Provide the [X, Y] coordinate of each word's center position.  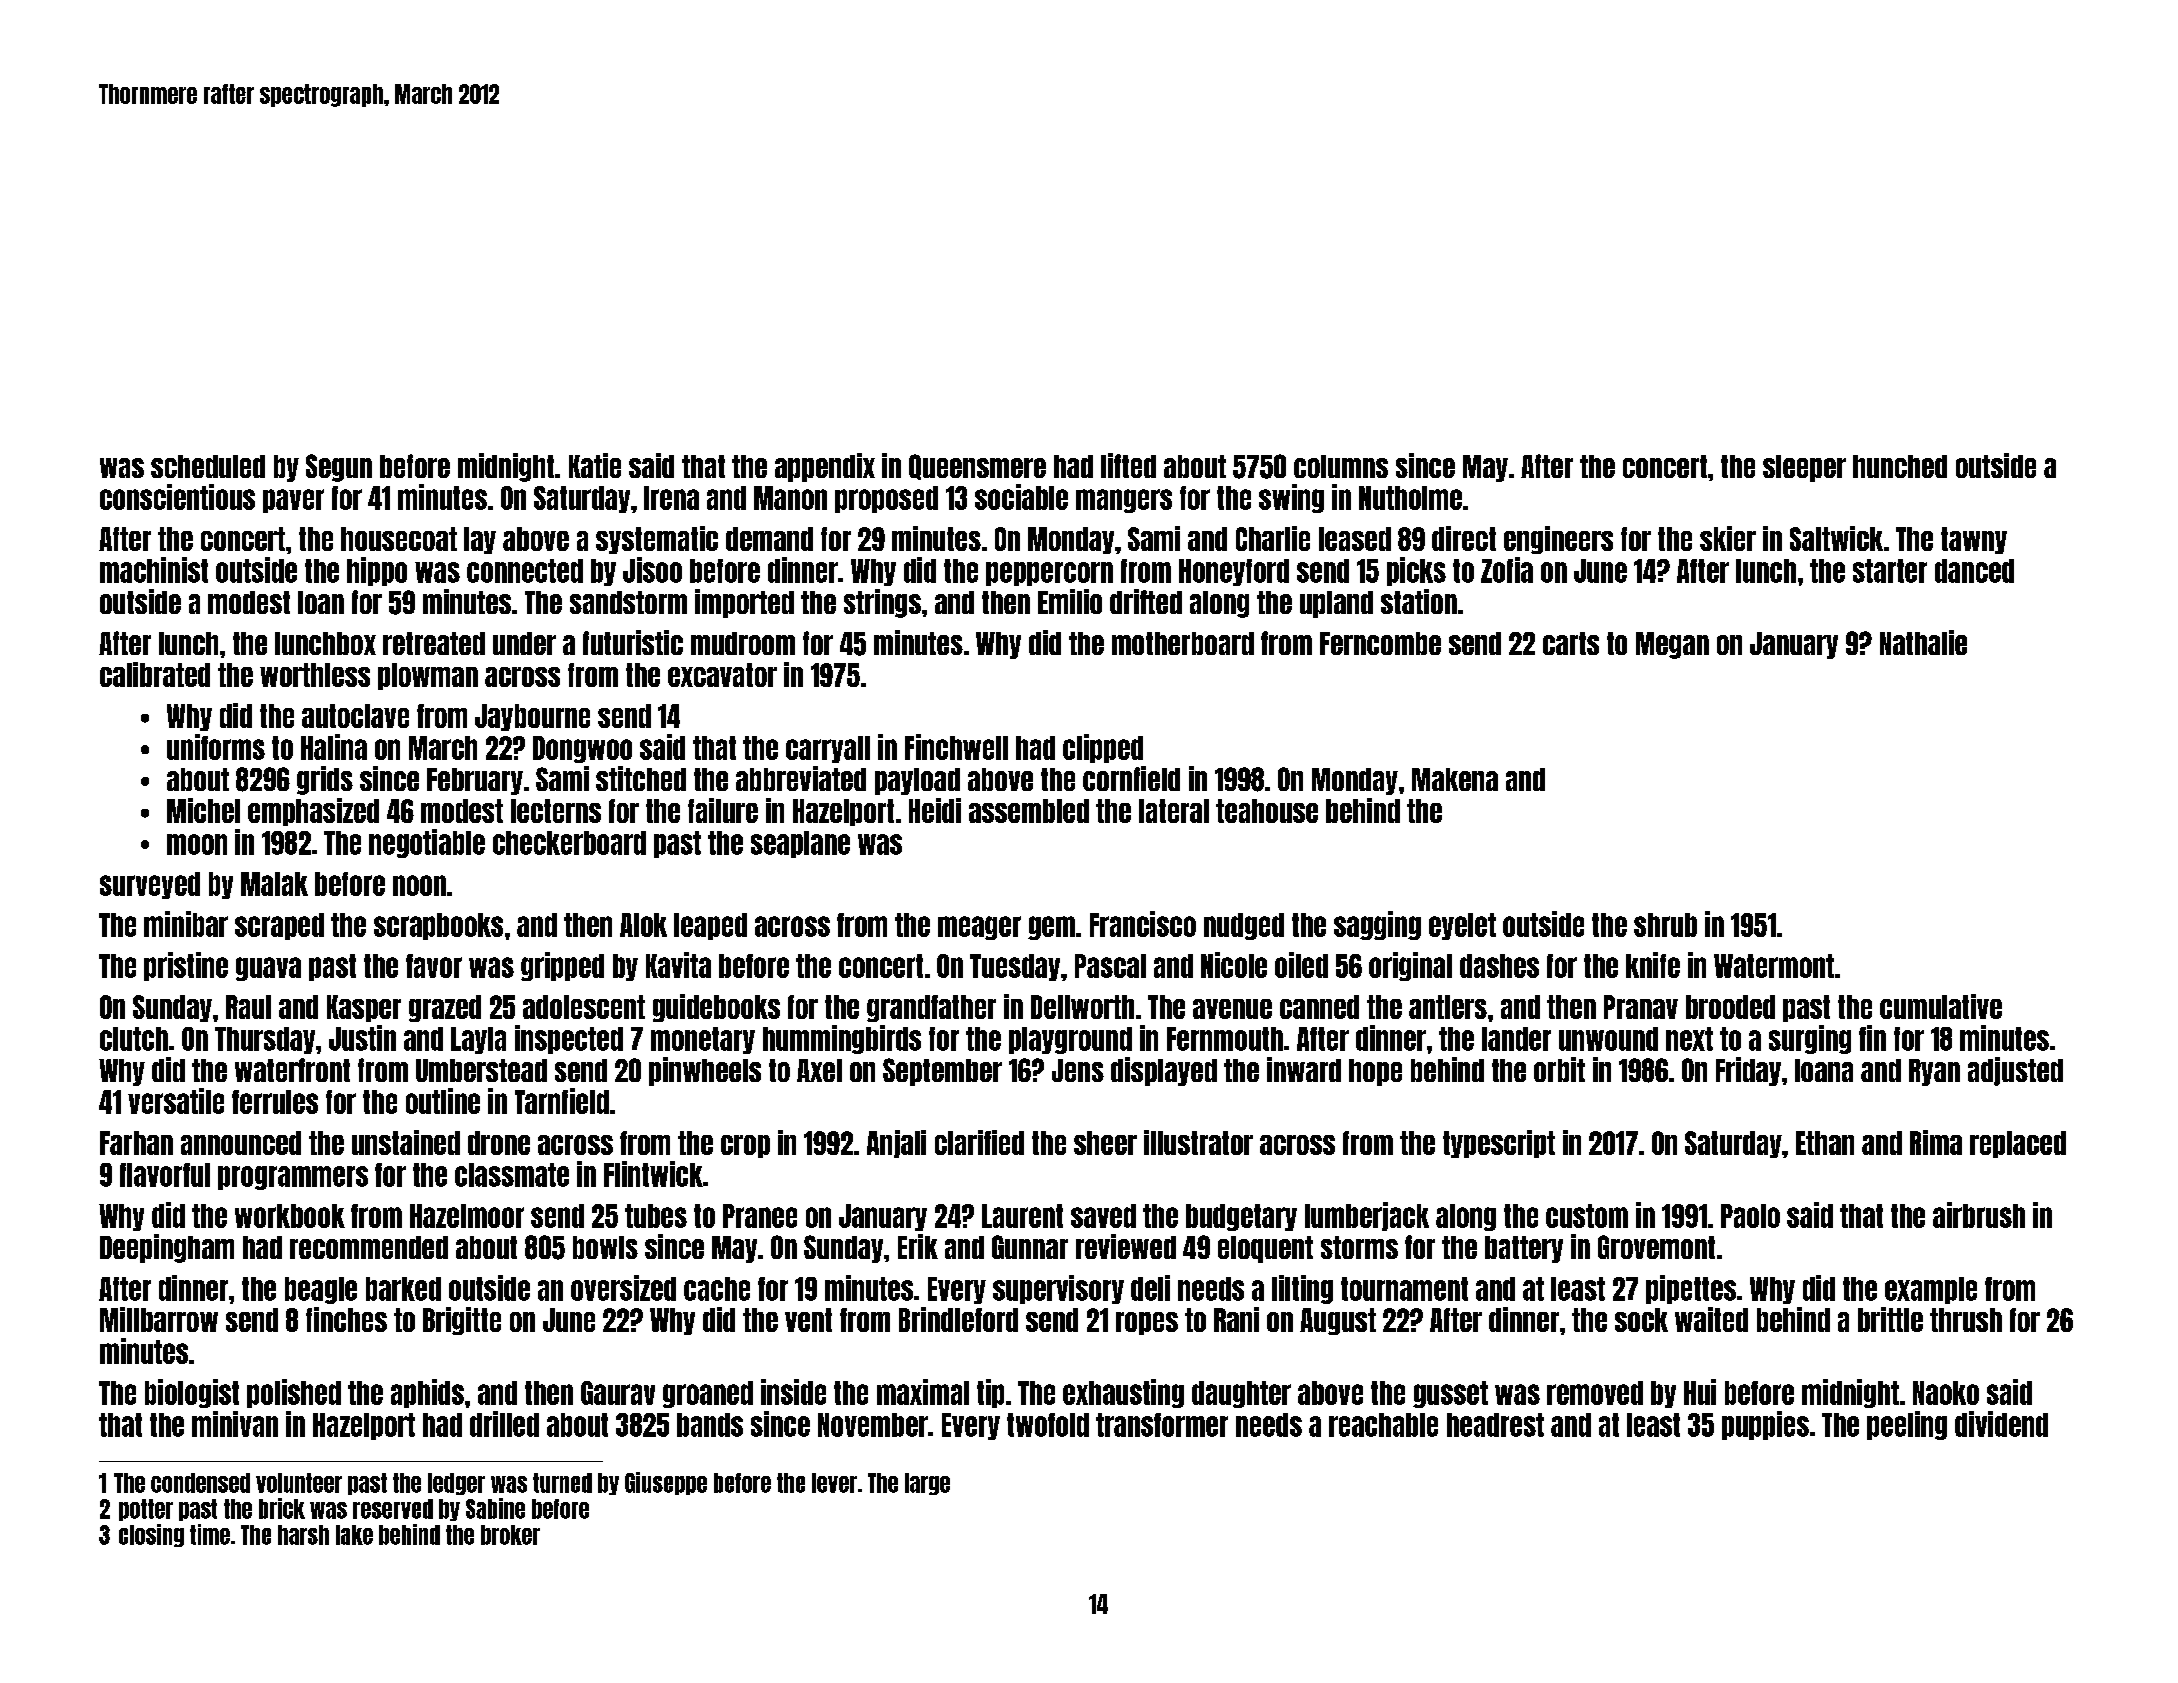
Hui [1700, 1392]
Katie [595, 465]
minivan [235, 1424]
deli [1150, 1288]
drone [499, 1143]
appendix [825, 467]
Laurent [1022, 1216]
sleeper [1804, 468]
